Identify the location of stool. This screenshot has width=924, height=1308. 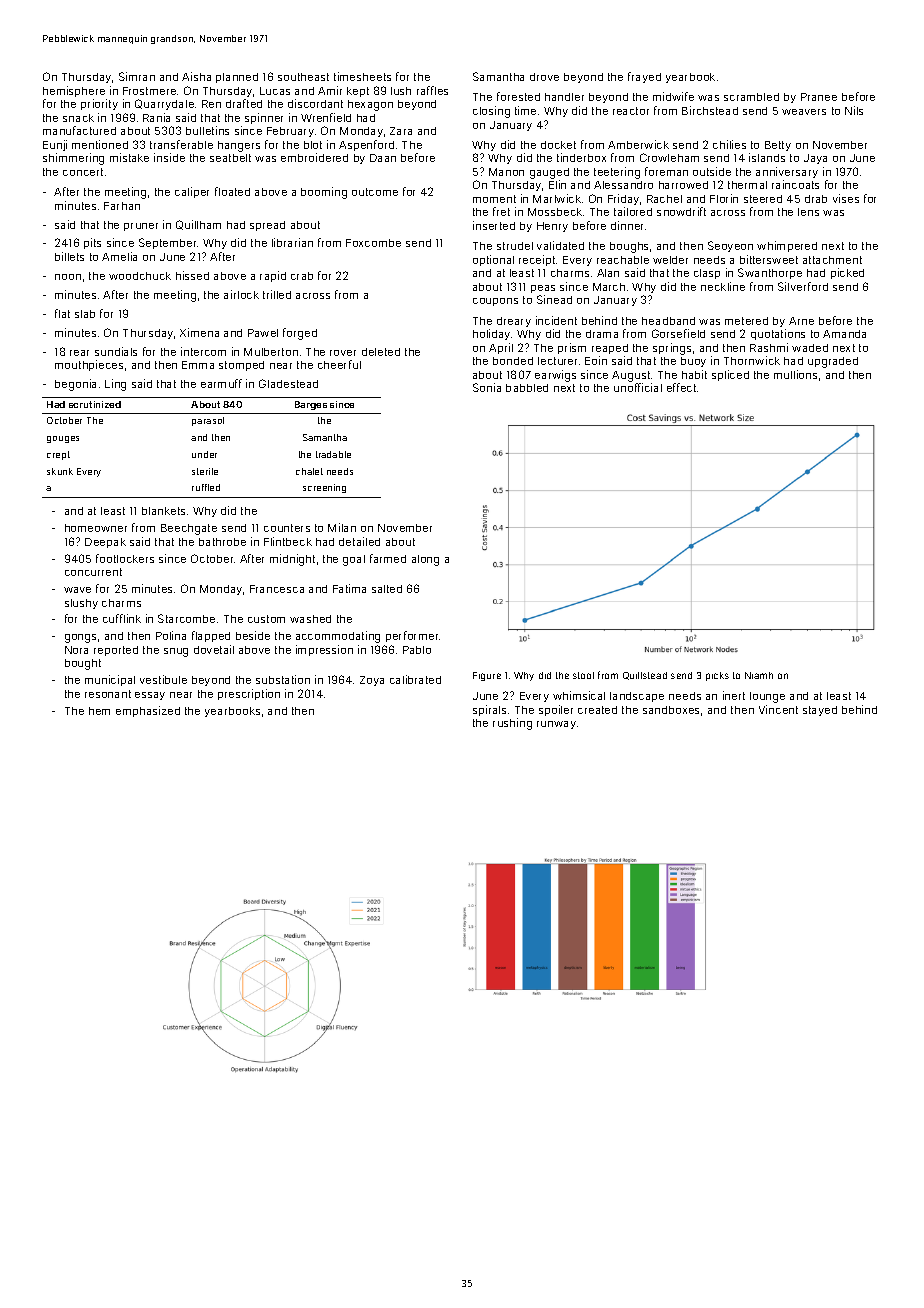
(583, 675).
